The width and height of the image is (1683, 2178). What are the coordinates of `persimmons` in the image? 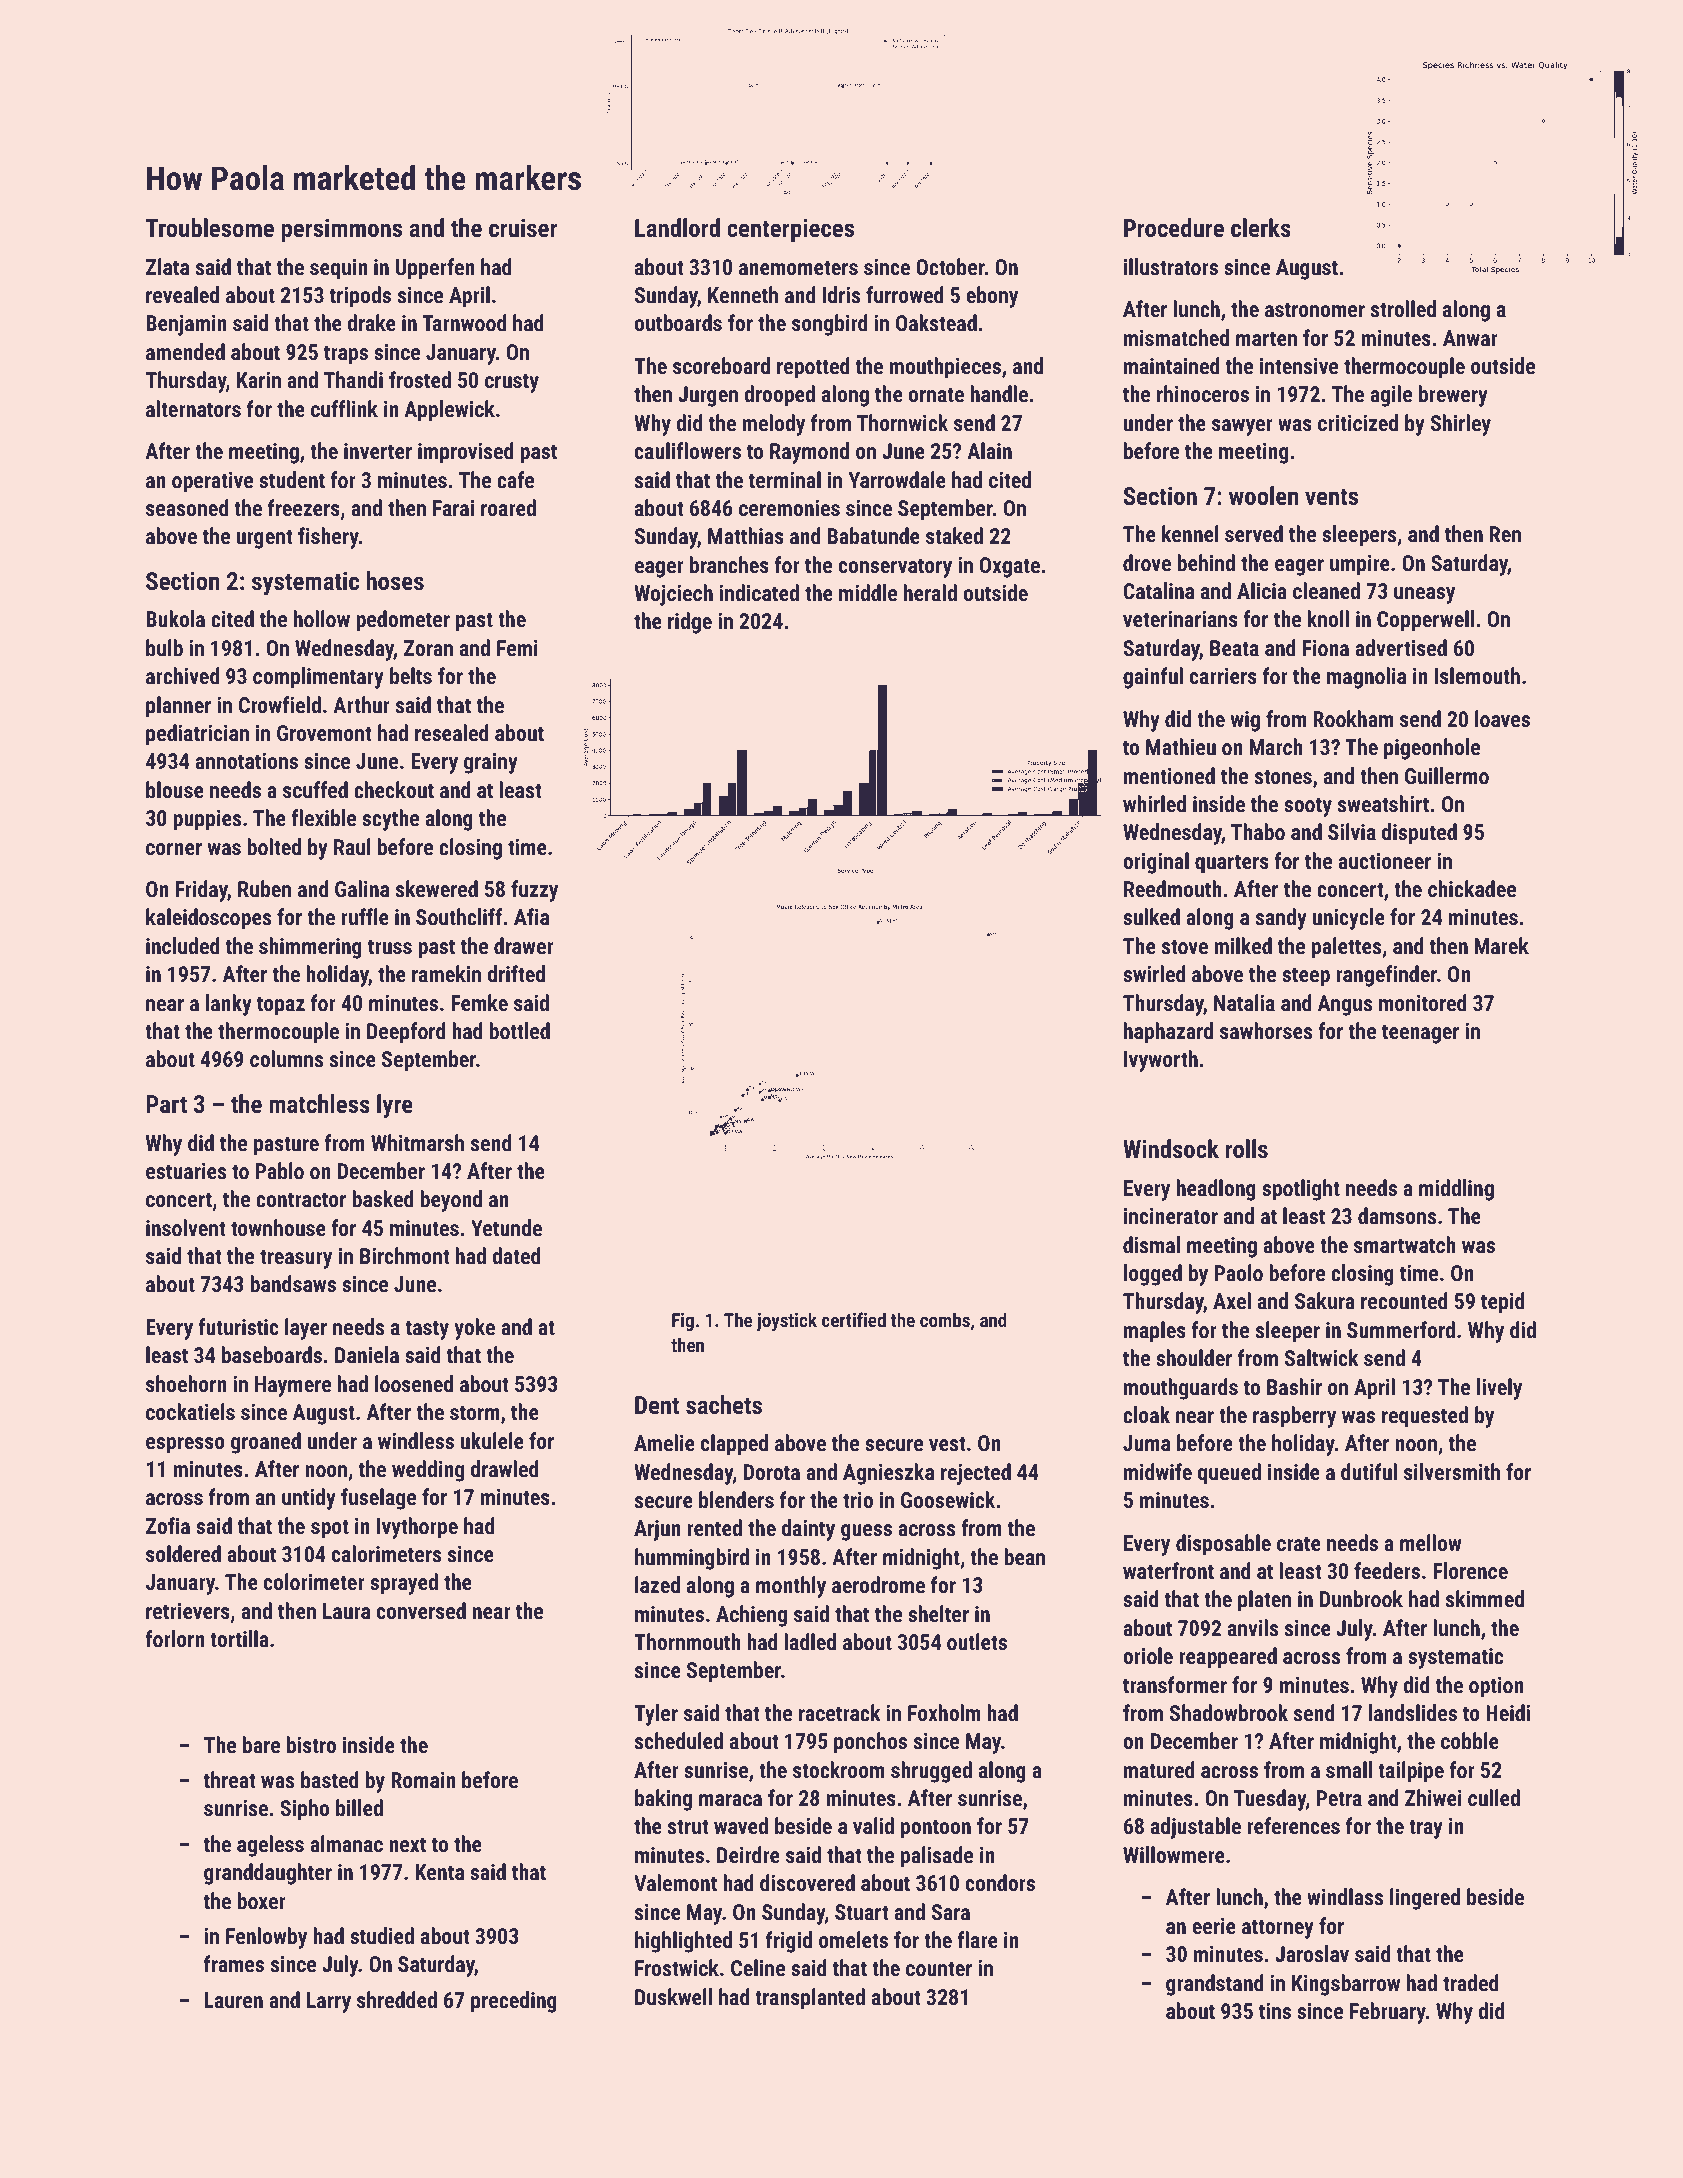 It's located at (342, 230).
